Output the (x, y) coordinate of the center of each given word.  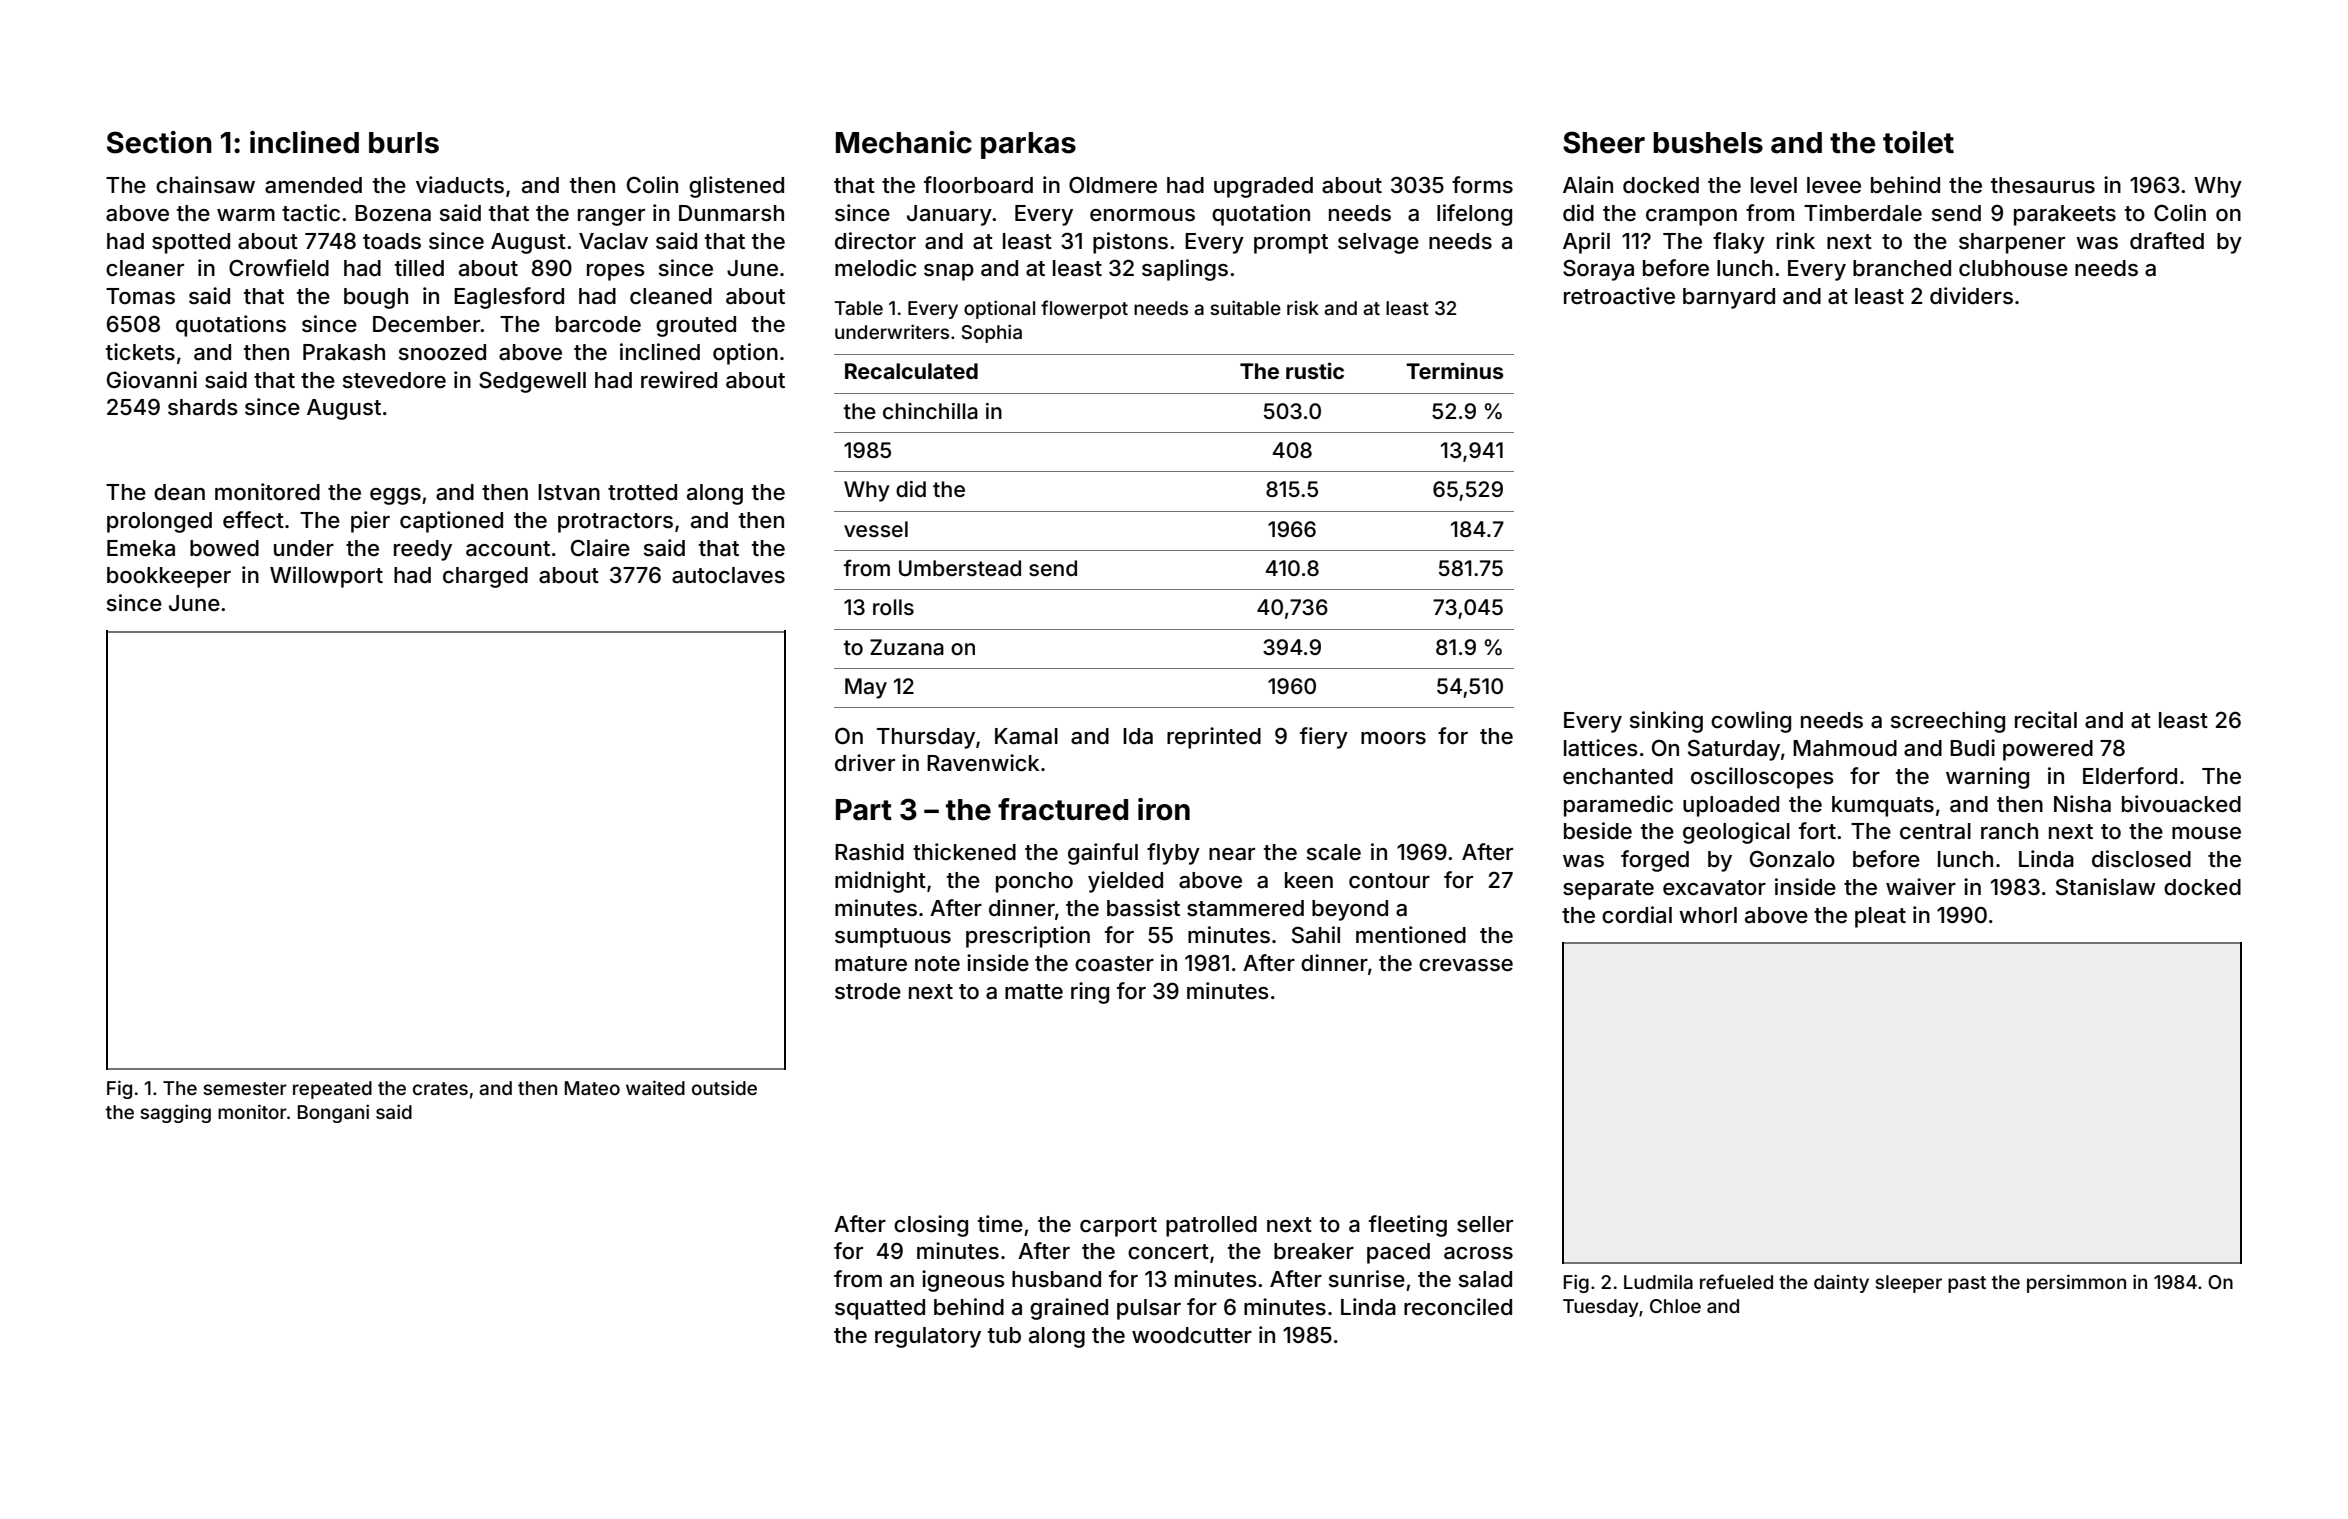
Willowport (326, 577)
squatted (880, 1309)
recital (2046, 719)
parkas (1028, 145)
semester (245, 1088)
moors (1393, 738)
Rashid (869, 852)
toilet (1918, 142)
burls (404, 143)
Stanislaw (2106, 887)
